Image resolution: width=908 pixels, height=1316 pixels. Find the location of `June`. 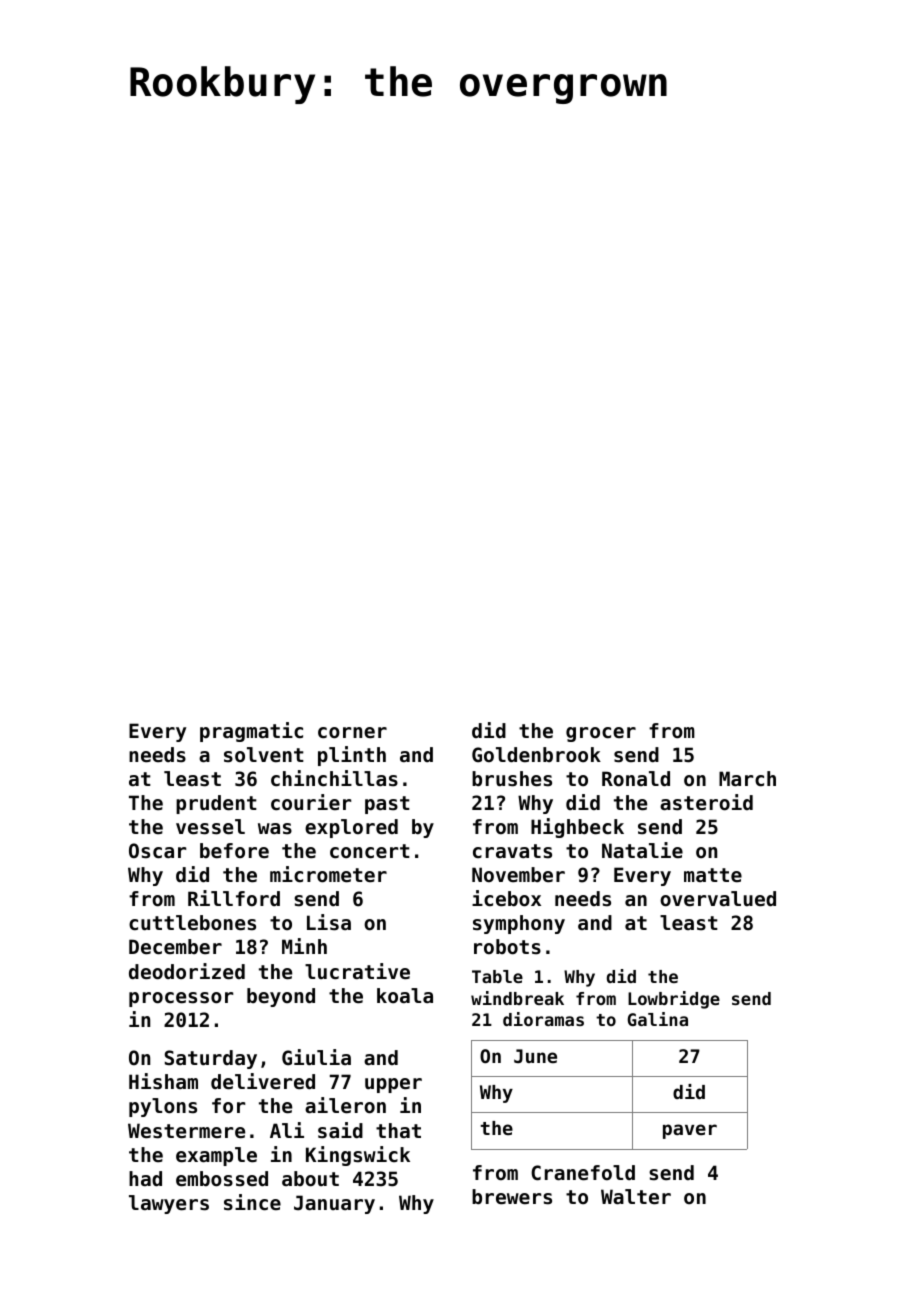

June is located at coordinates (535, 1056).
